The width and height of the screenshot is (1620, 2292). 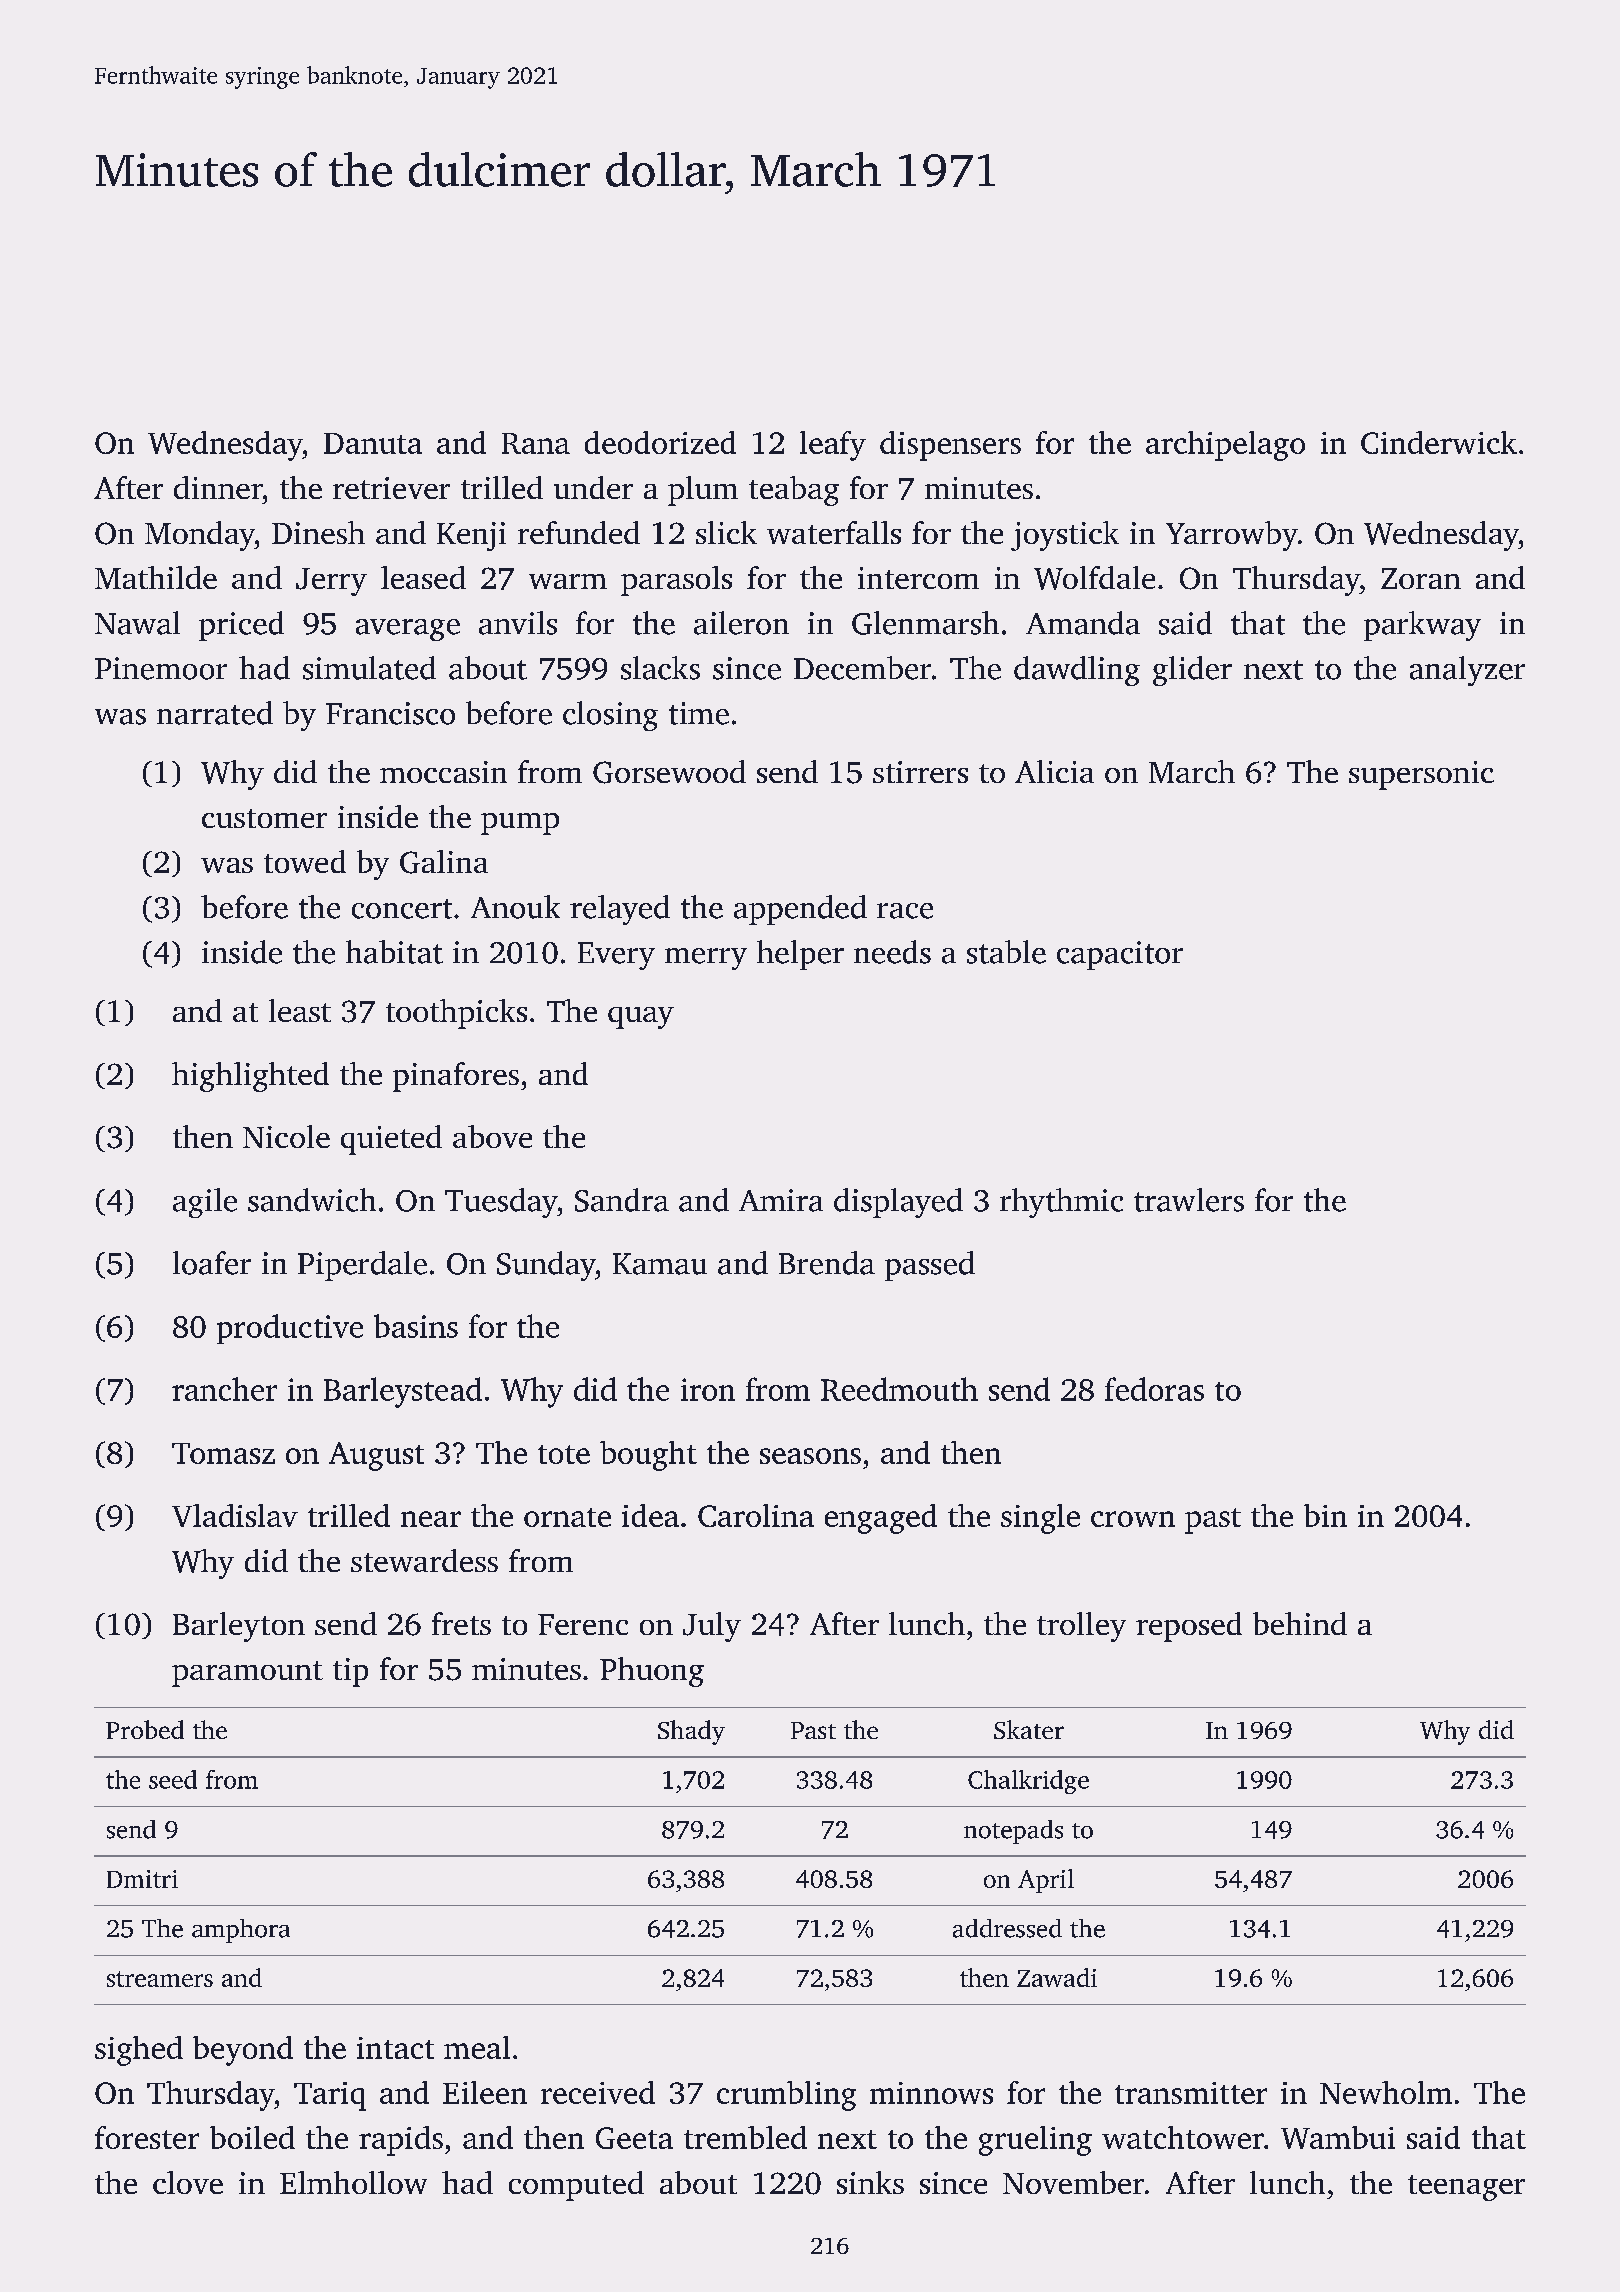 What do you see at coordinates (1466, 2188) in the screenshot?
I see `teenager` at bounding box center [1466, 2188].
